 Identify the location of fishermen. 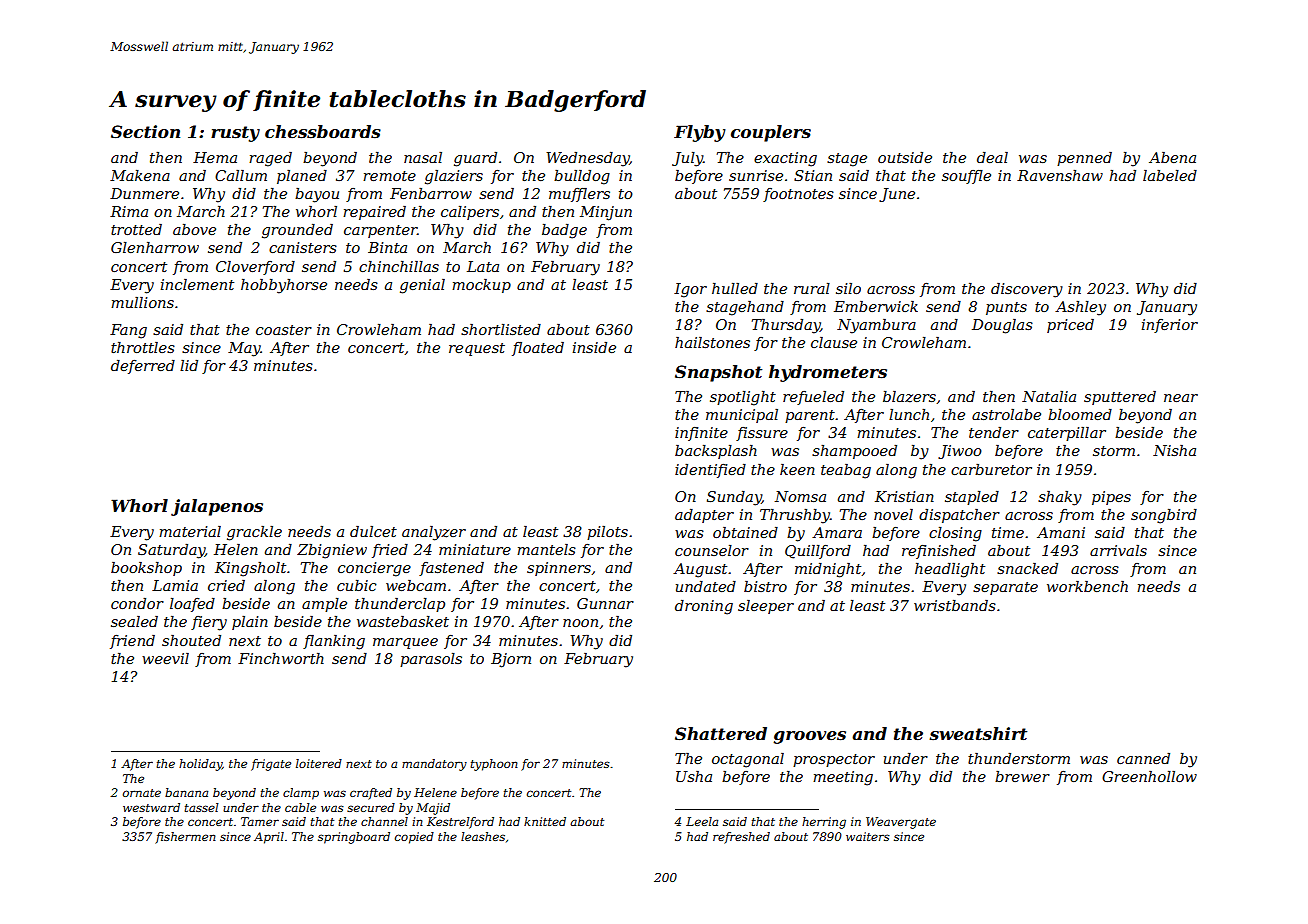
(185, 838).
